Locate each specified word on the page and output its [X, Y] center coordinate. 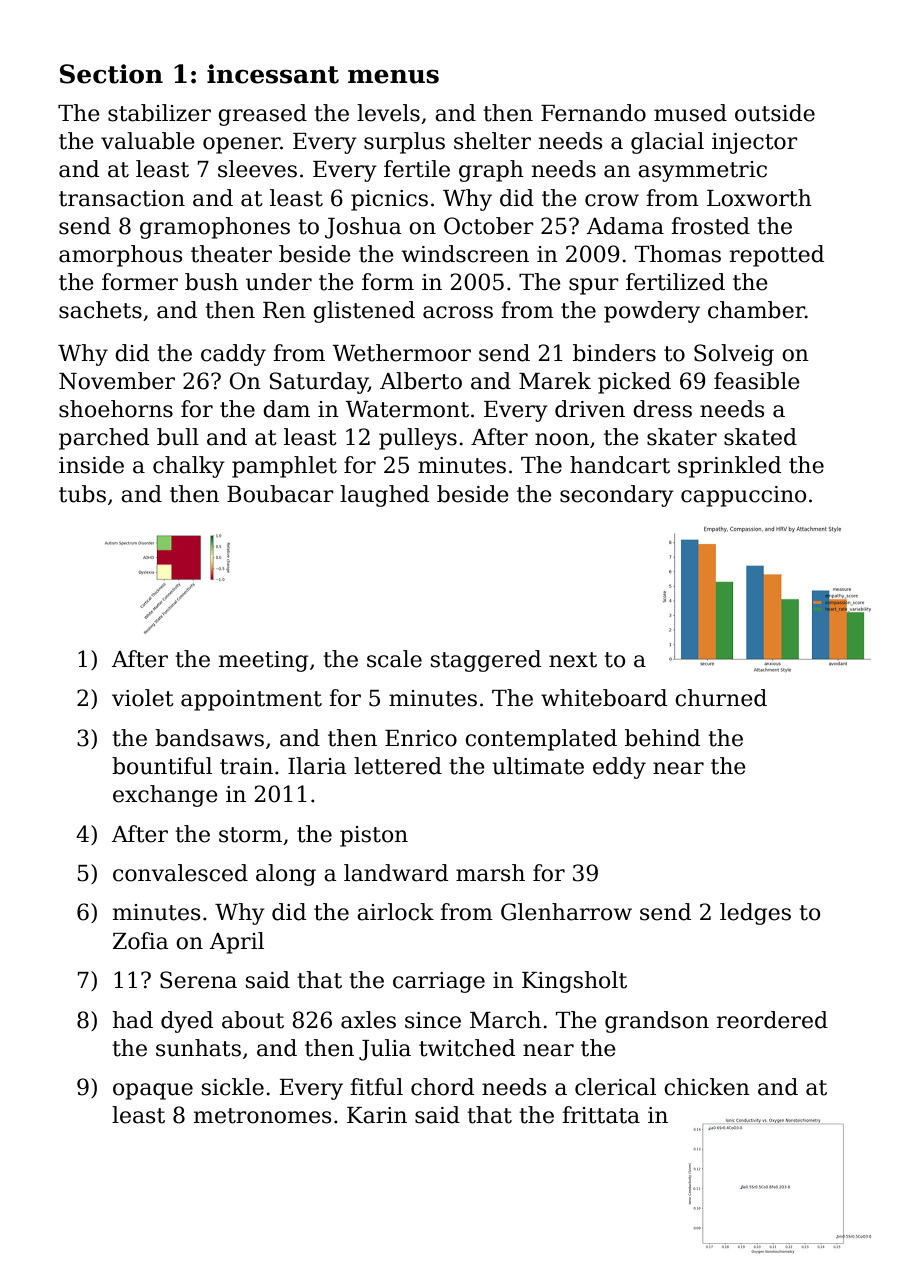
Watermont [407, 409]
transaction [122, 198]
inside [91, 465]
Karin [377, 1115]
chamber [756, 310]
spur [594, 286]
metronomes [262, 1116]
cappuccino [743, 496]
